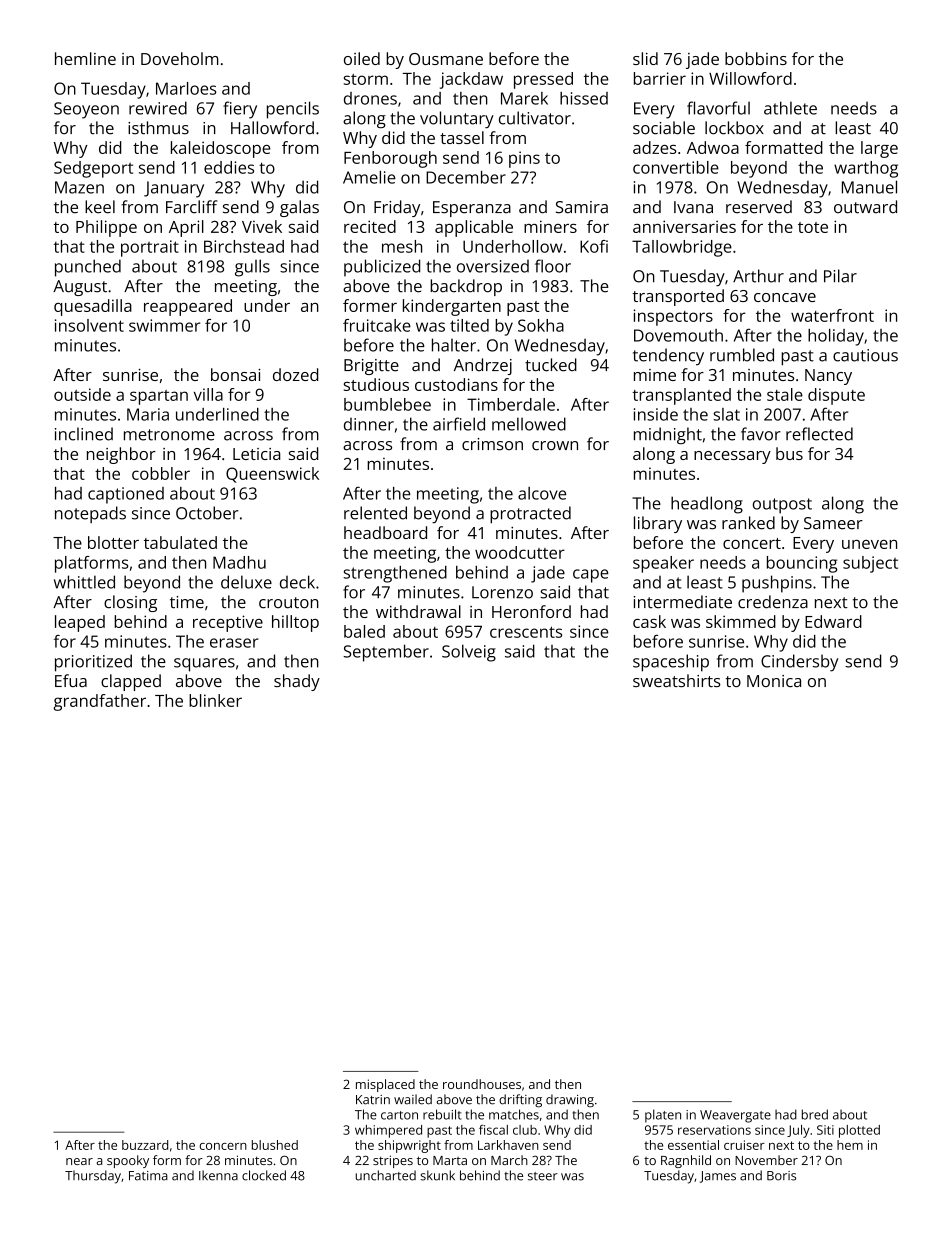  What do you see at coordinates (774, 681) in the page?
I see `Monica` at bounding box center [774, 681].
